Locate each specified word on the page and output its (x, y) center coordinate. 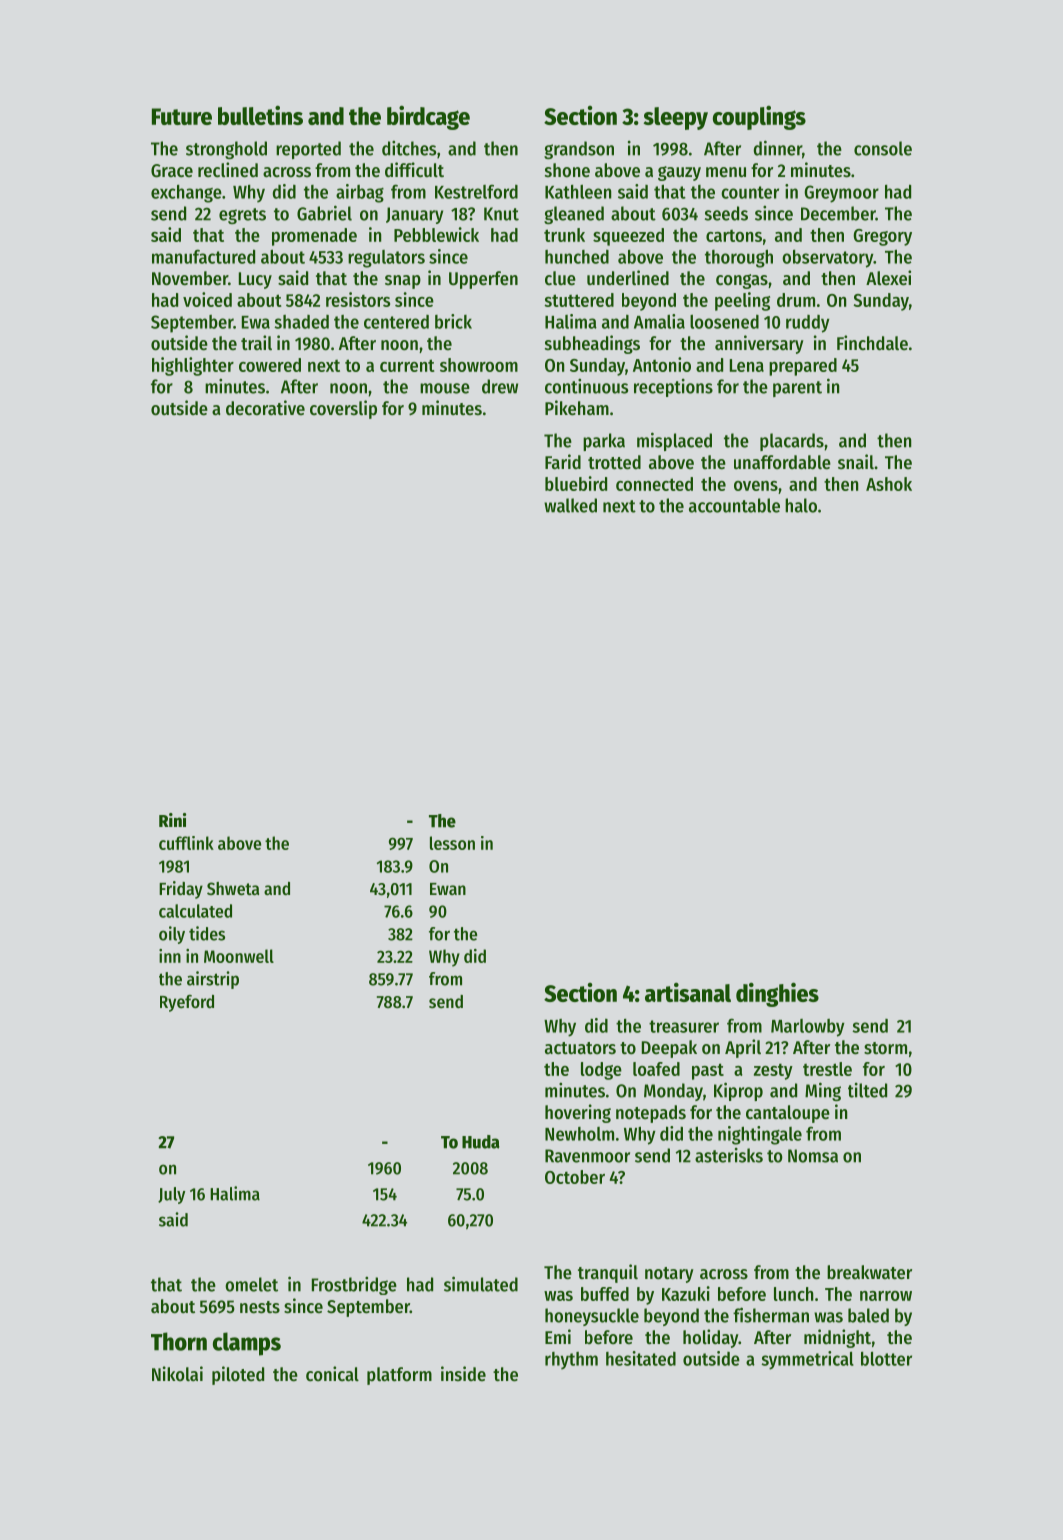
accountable (734, 505)
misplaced (674, 441)
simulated (481, 1284)
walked (570, 505)
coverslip (343, 409)
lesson (452, 843)
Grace (172, 171)
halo (801, 505)
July (171, 1195)
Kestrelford (476, 192)
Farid (563, 461)
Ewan (448, 889)
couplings (759, 118)
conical (332, 1374)
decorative (265, 407)
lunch (793, 1294)
